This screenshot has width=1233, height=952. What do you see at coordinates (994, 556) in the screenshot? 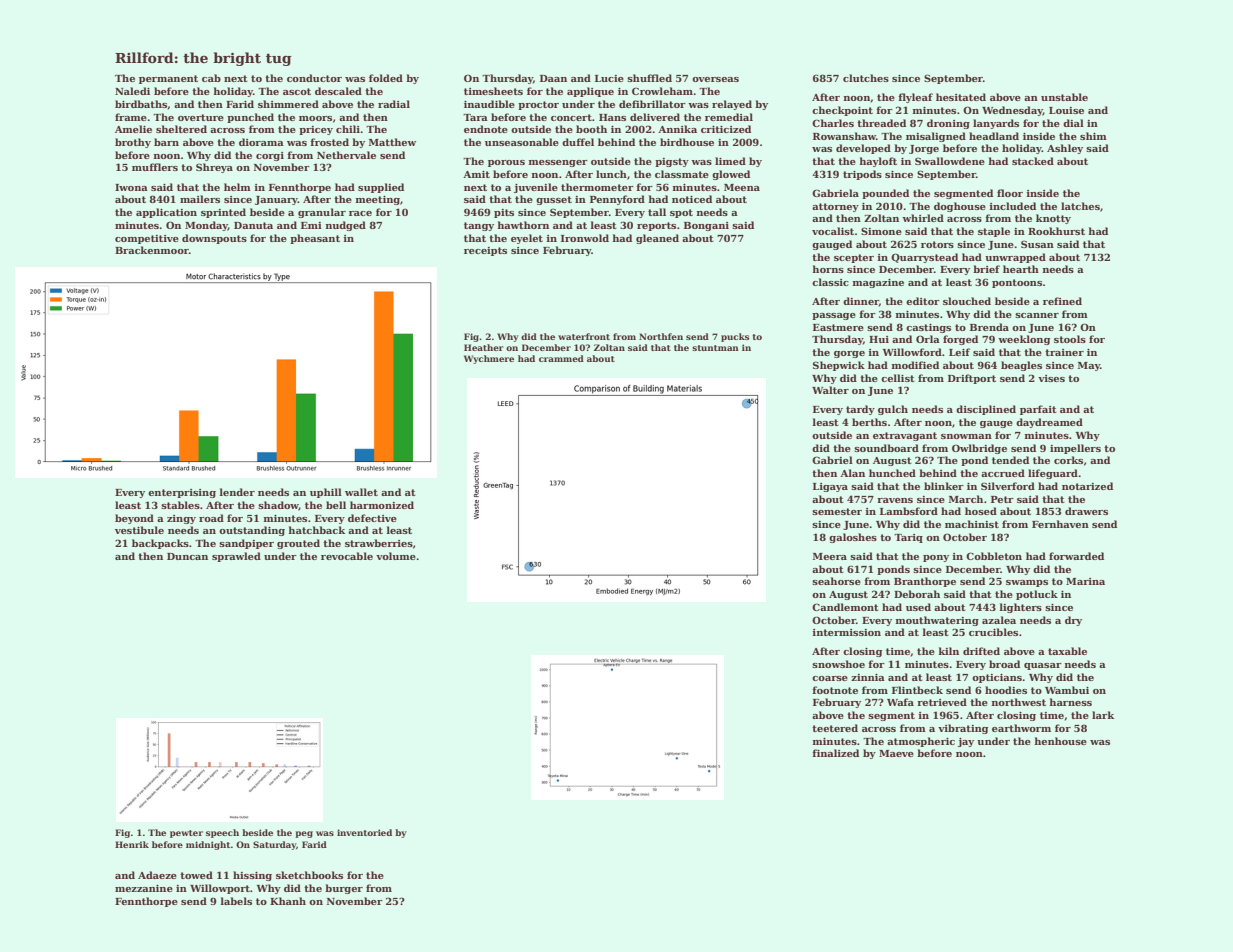
I see `Cobbleton` at bounding box center [994, 556].
